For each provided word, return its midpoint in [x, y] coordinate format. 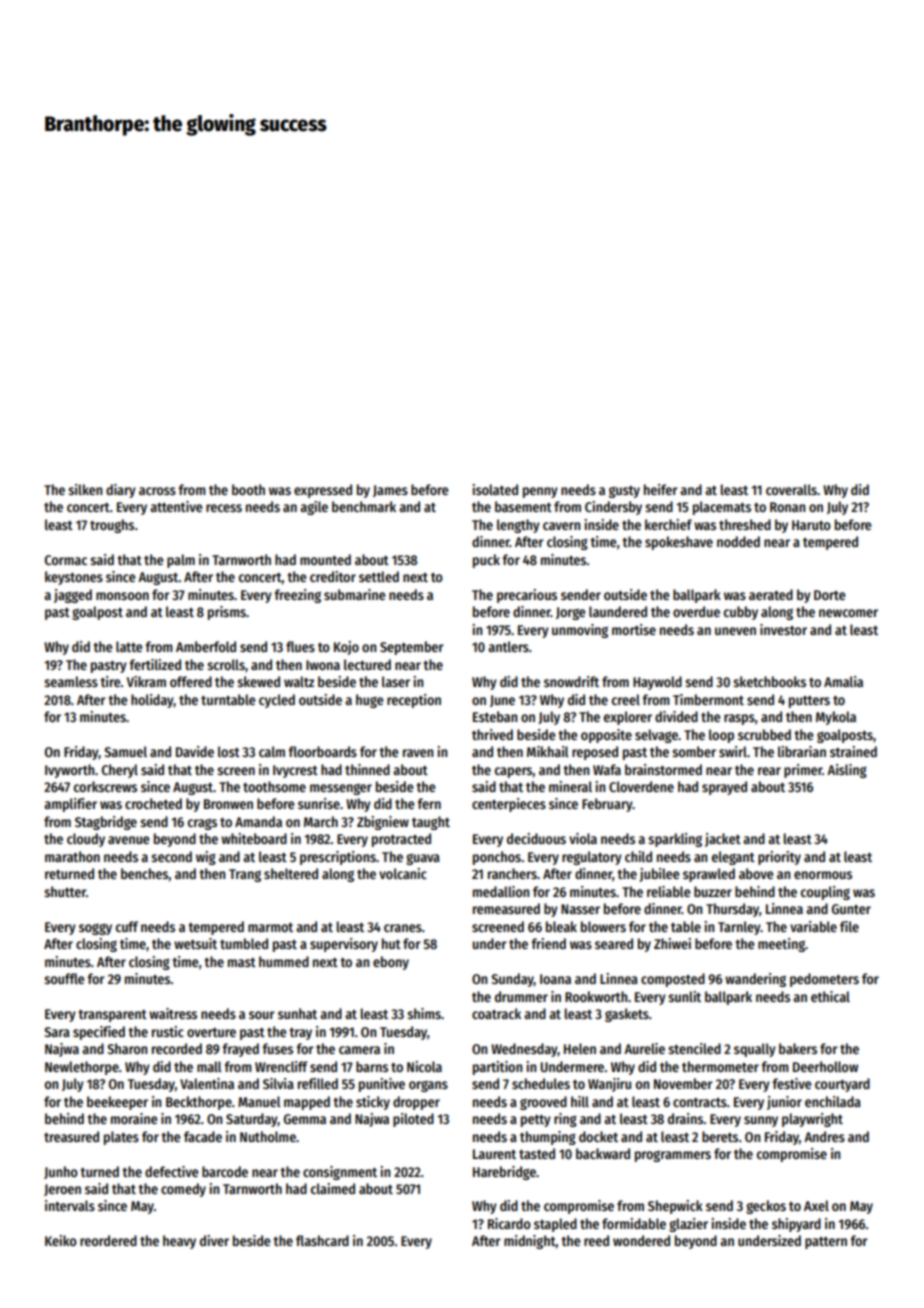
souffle [64, 978]
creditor [333, 576]
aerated [771, 594]
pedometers [824, 980]
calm [272, 751]
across [157, 491]
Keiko [61, 1240]
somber [694, 751]
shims [424, 1013]
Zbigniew [383, 823]
